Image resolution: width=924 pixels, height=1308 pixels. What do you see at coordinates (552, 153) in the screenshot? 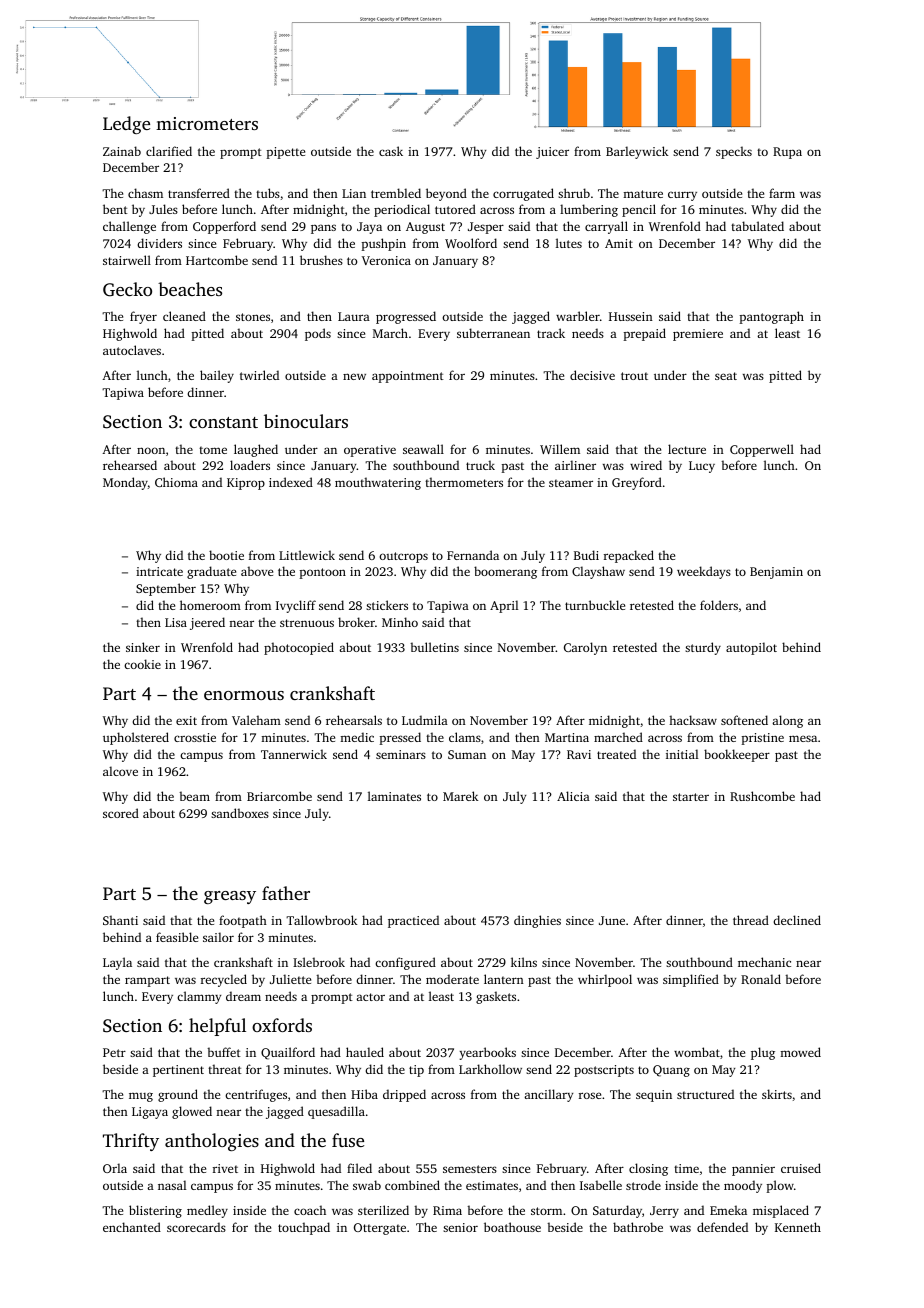
I see `juicer` at bounding box center [552, 153].
